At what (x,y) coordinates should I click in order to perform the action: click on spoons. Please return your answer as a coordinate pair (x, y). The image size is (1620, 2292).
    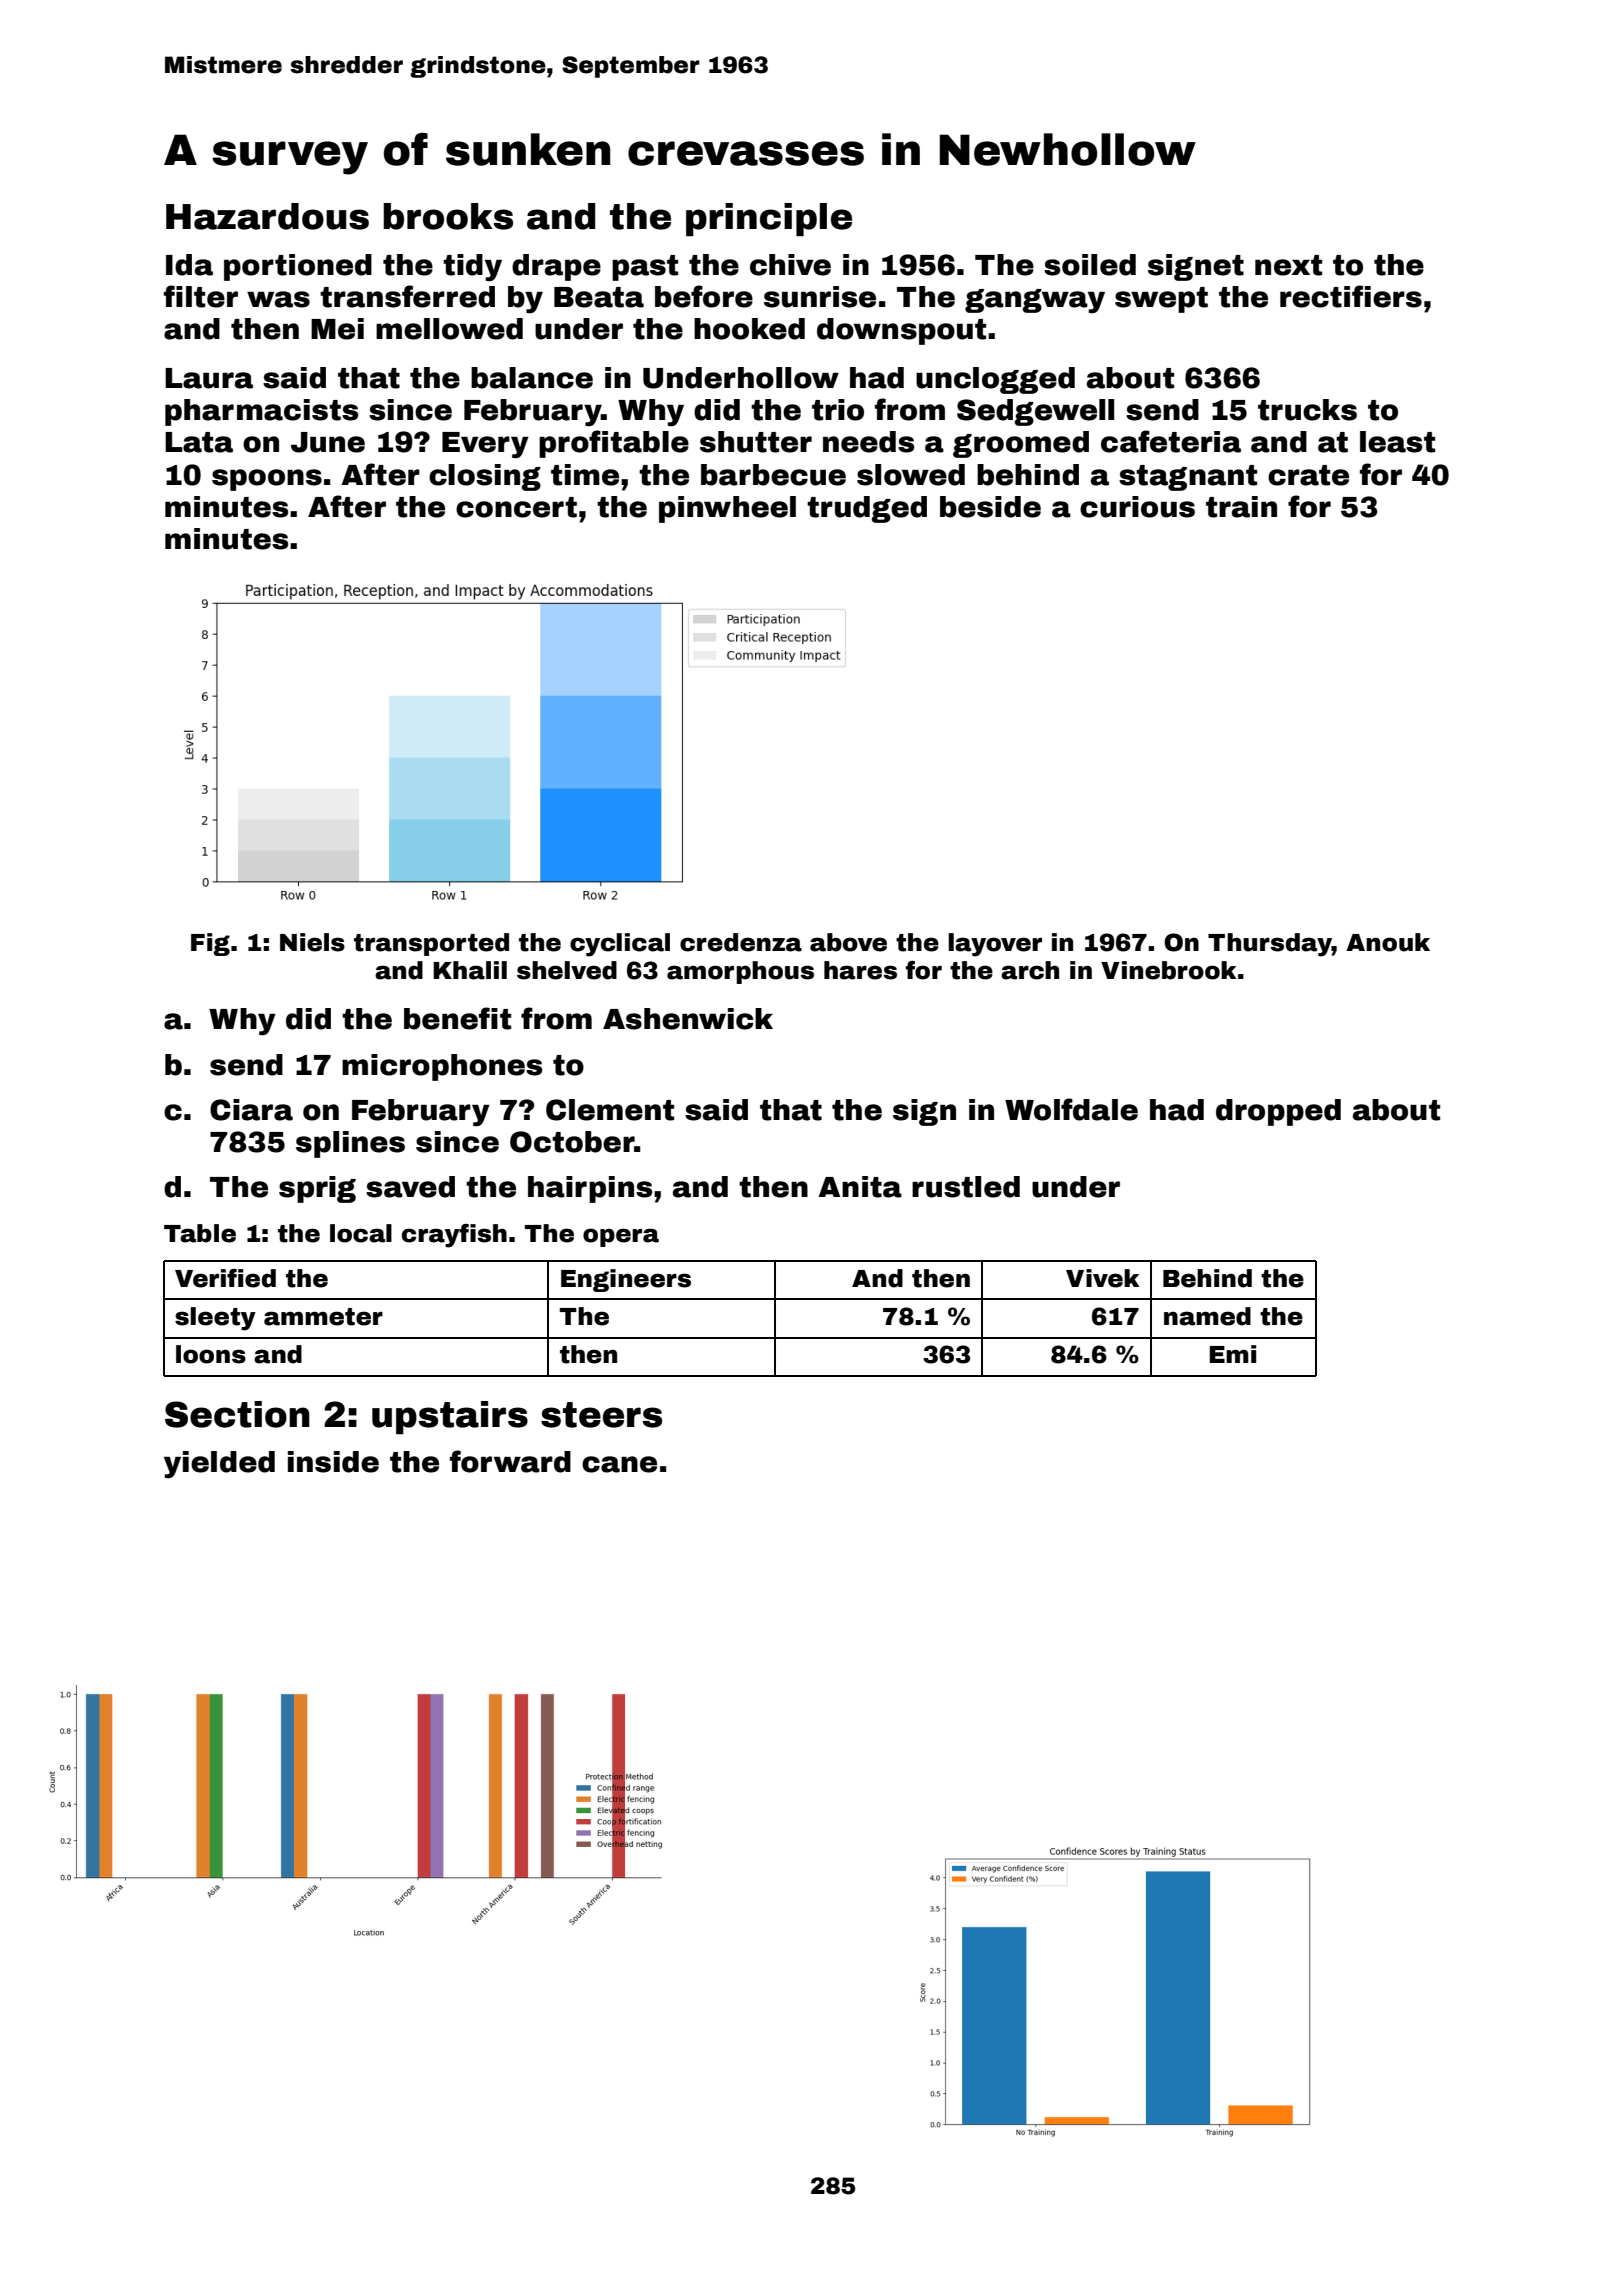
    Looking at the image, I should click on (267, 480).
